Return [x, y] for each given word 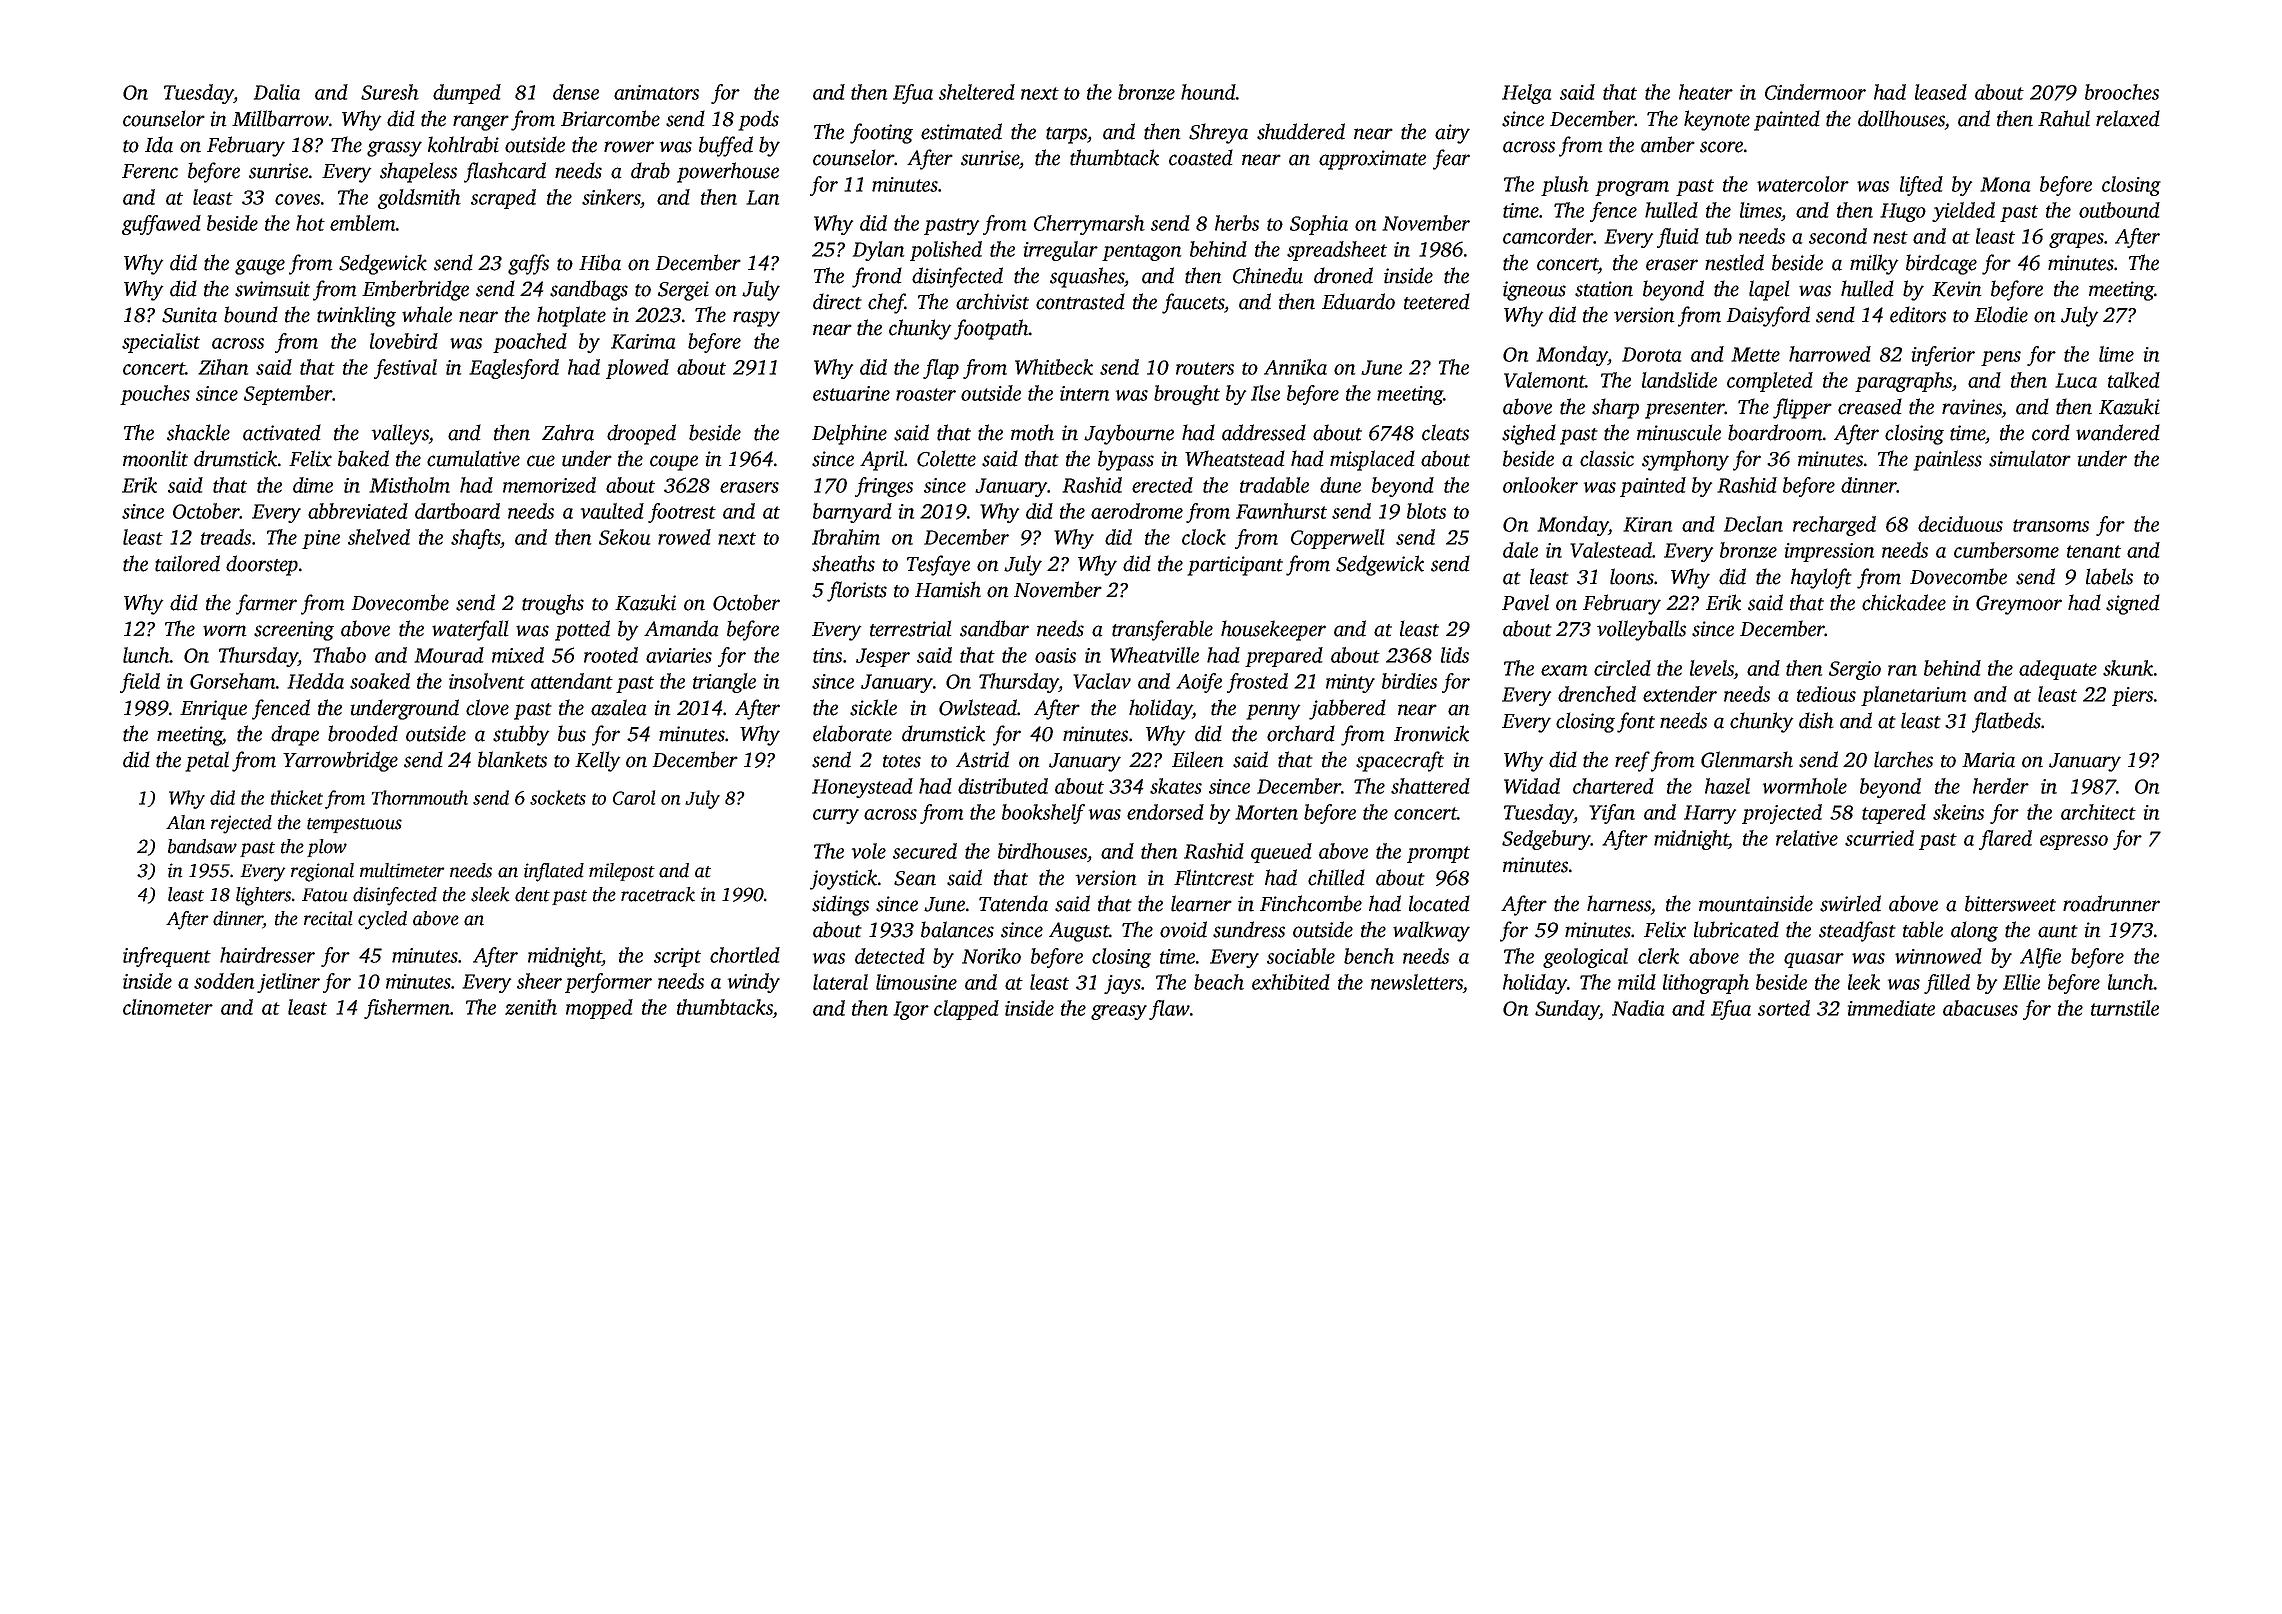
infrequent [167, 957]
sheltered [977, 92]
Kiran [1647, 524]
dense [576, 92]
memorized [549, 485]
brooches [2122, 92]
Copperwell [1338, 539]
